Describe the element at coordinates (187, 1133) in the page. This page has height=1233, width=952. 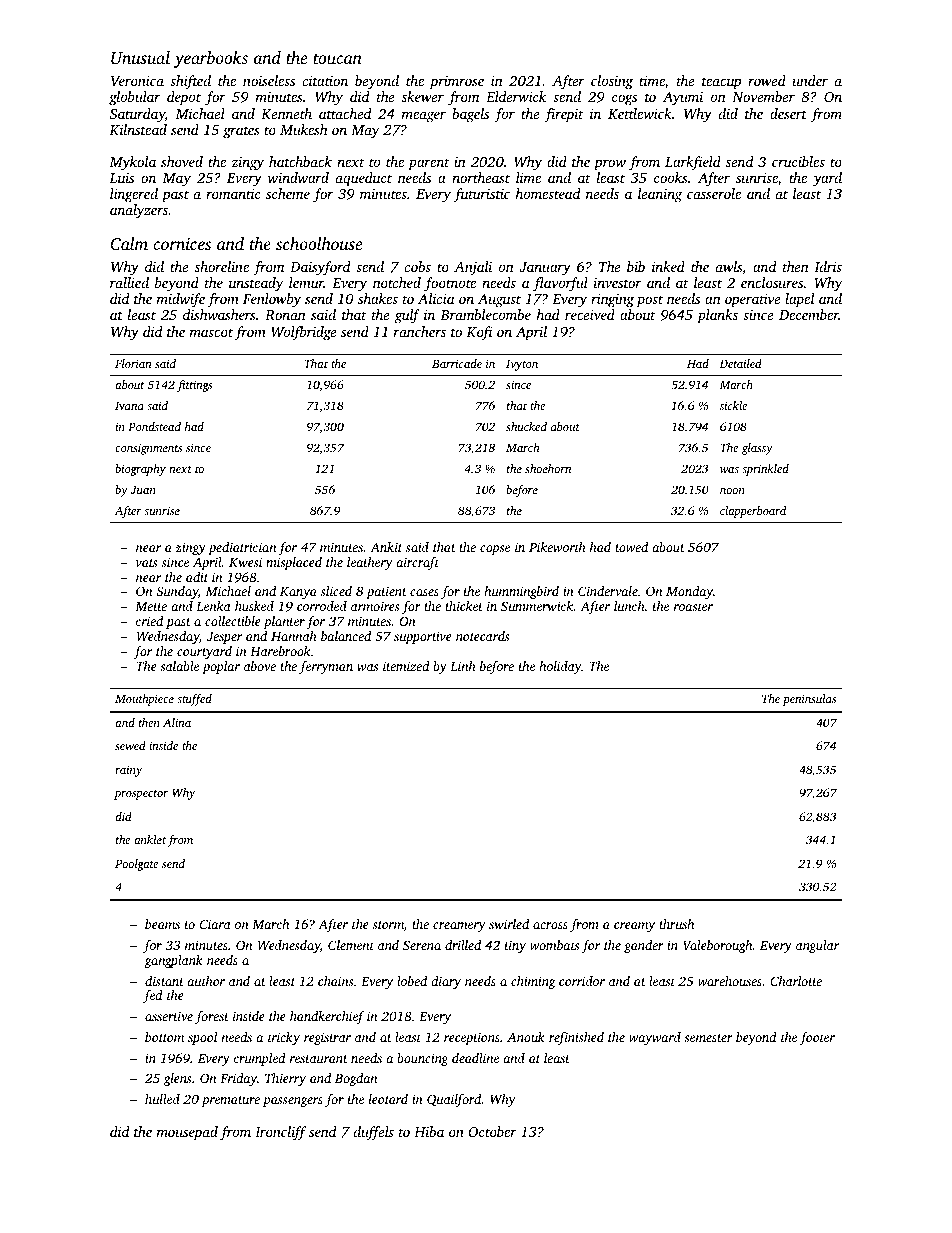
I see `mousepad` at that location.
